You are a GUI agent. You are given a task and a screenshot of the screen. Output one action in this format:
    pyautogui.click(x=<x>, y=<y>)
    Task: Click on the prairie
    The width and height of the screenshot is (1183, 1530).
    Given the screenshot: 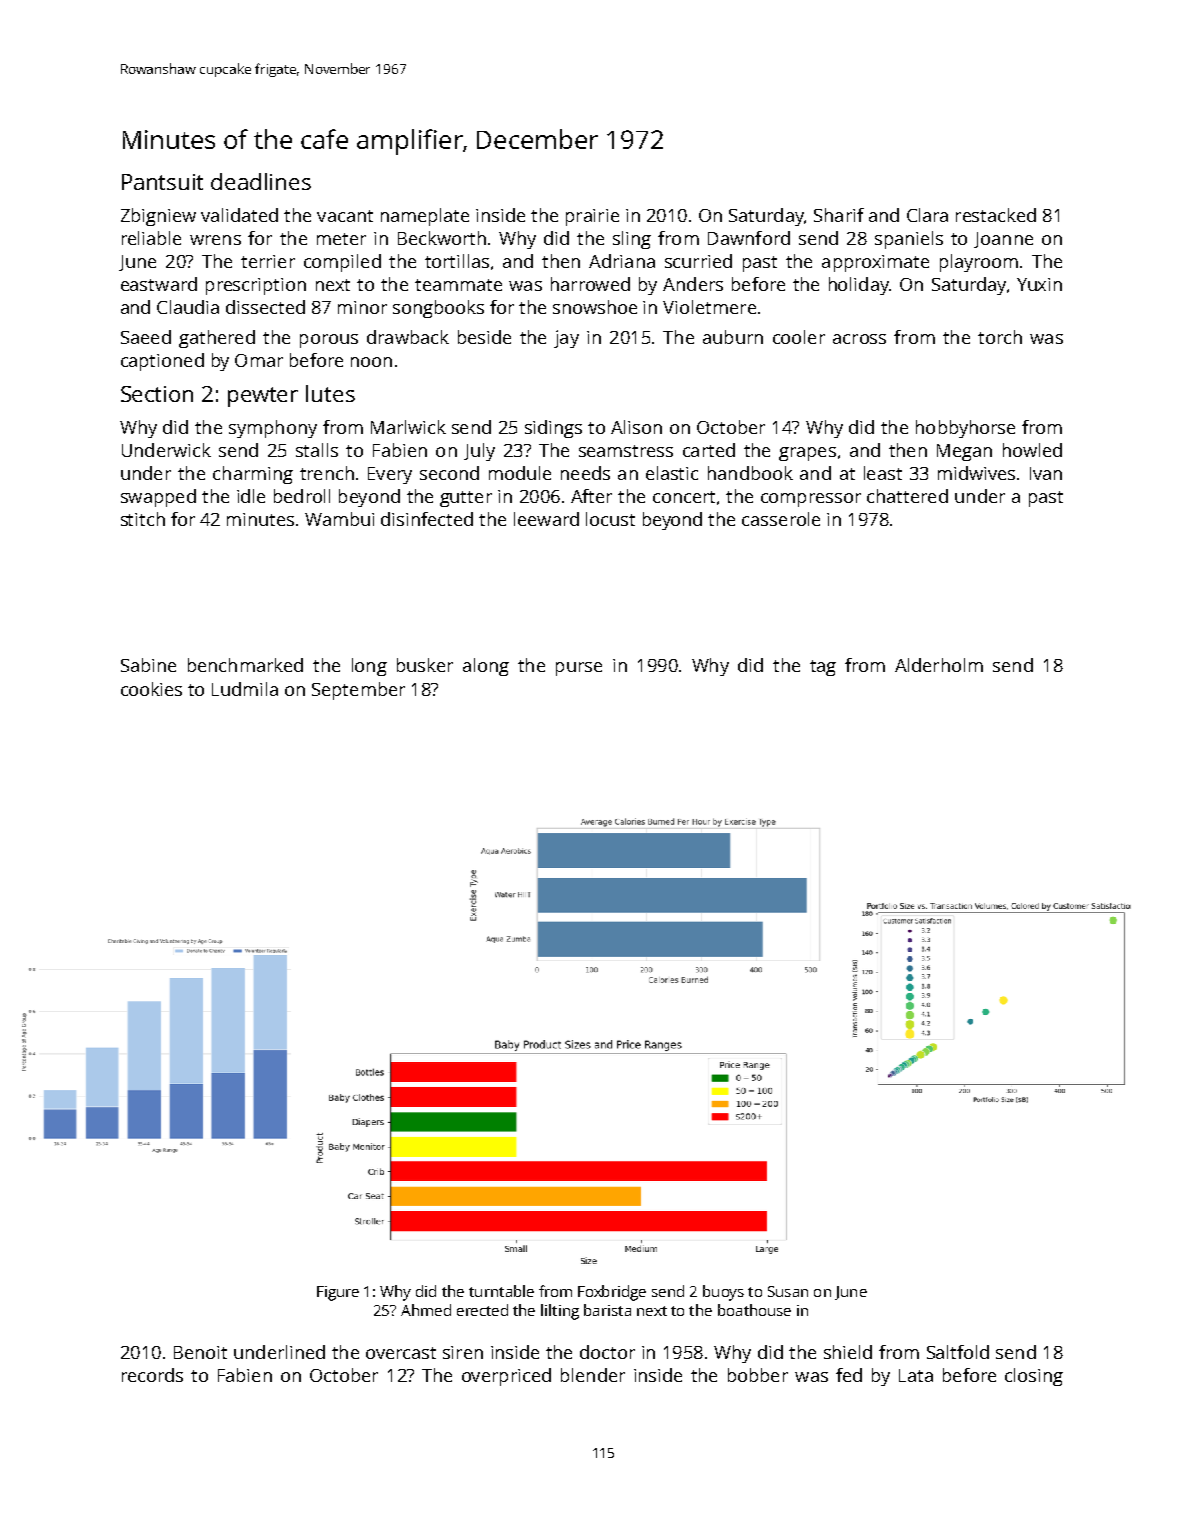 What is the action you would take?
    pyautogui.click(x=592, y=217)
